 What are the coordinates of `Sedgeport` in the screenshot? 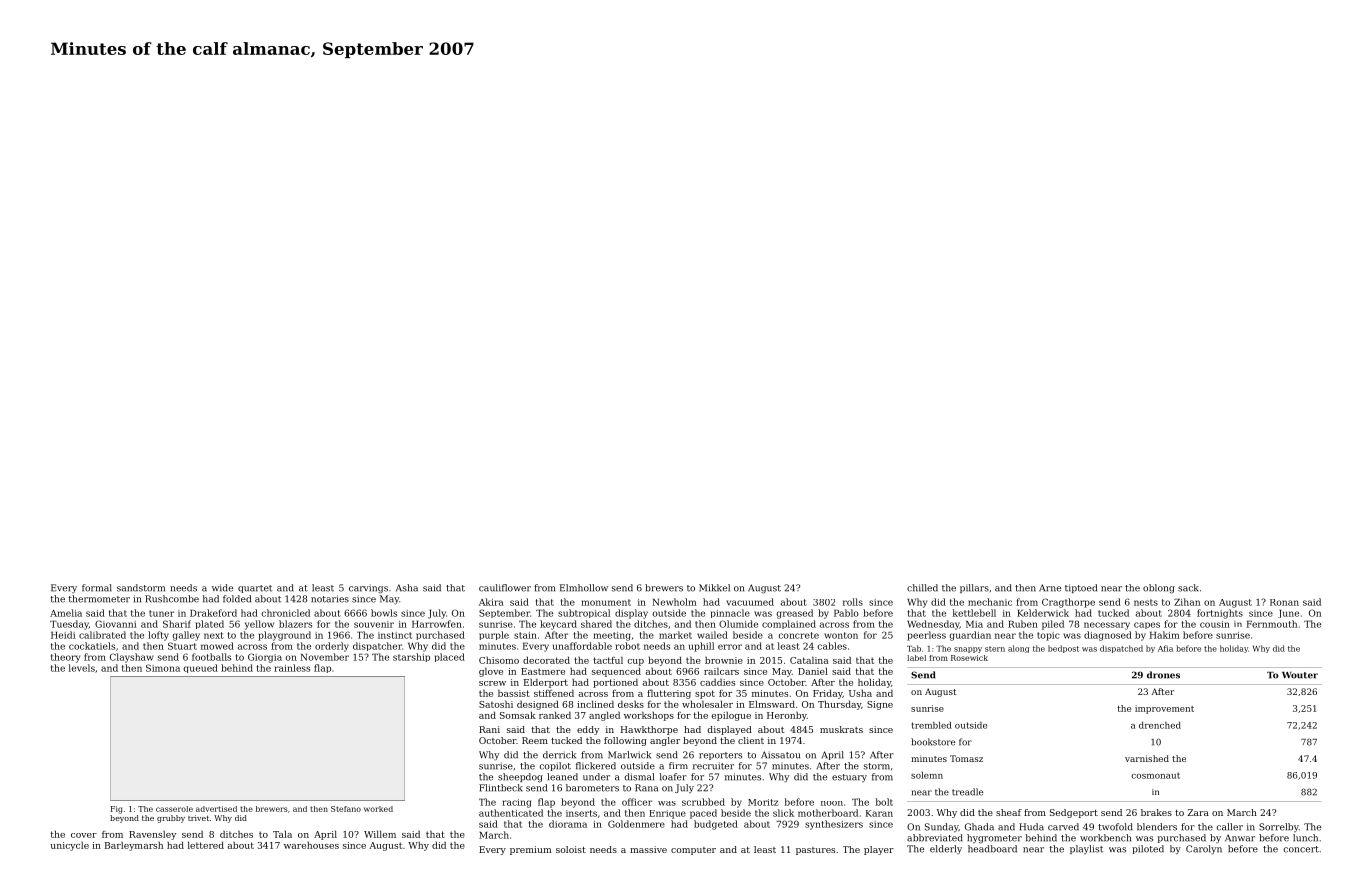 It's located at (1074, 813).
